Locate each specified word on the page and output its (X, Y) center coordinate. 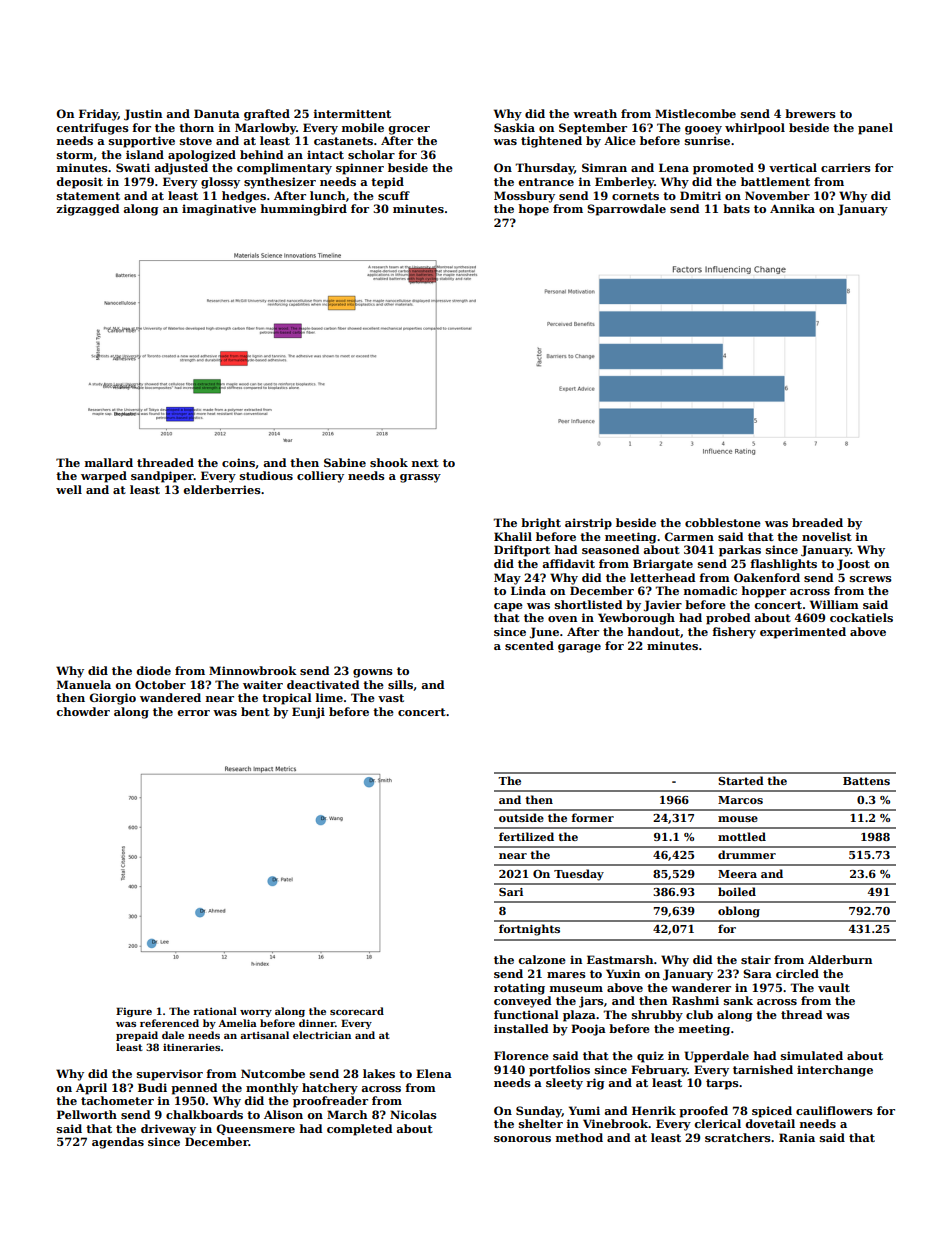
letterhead (662, 577)
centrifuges (92, 129)
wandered (170, 697)
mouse (738, 819)
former (593, 817)
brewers (810, 113)
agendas (118, 1143)
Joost (853, 565)
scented (529, 645)
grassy (420, 478)
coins (238, 462)
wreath (595, 113)
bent (255, 711)
